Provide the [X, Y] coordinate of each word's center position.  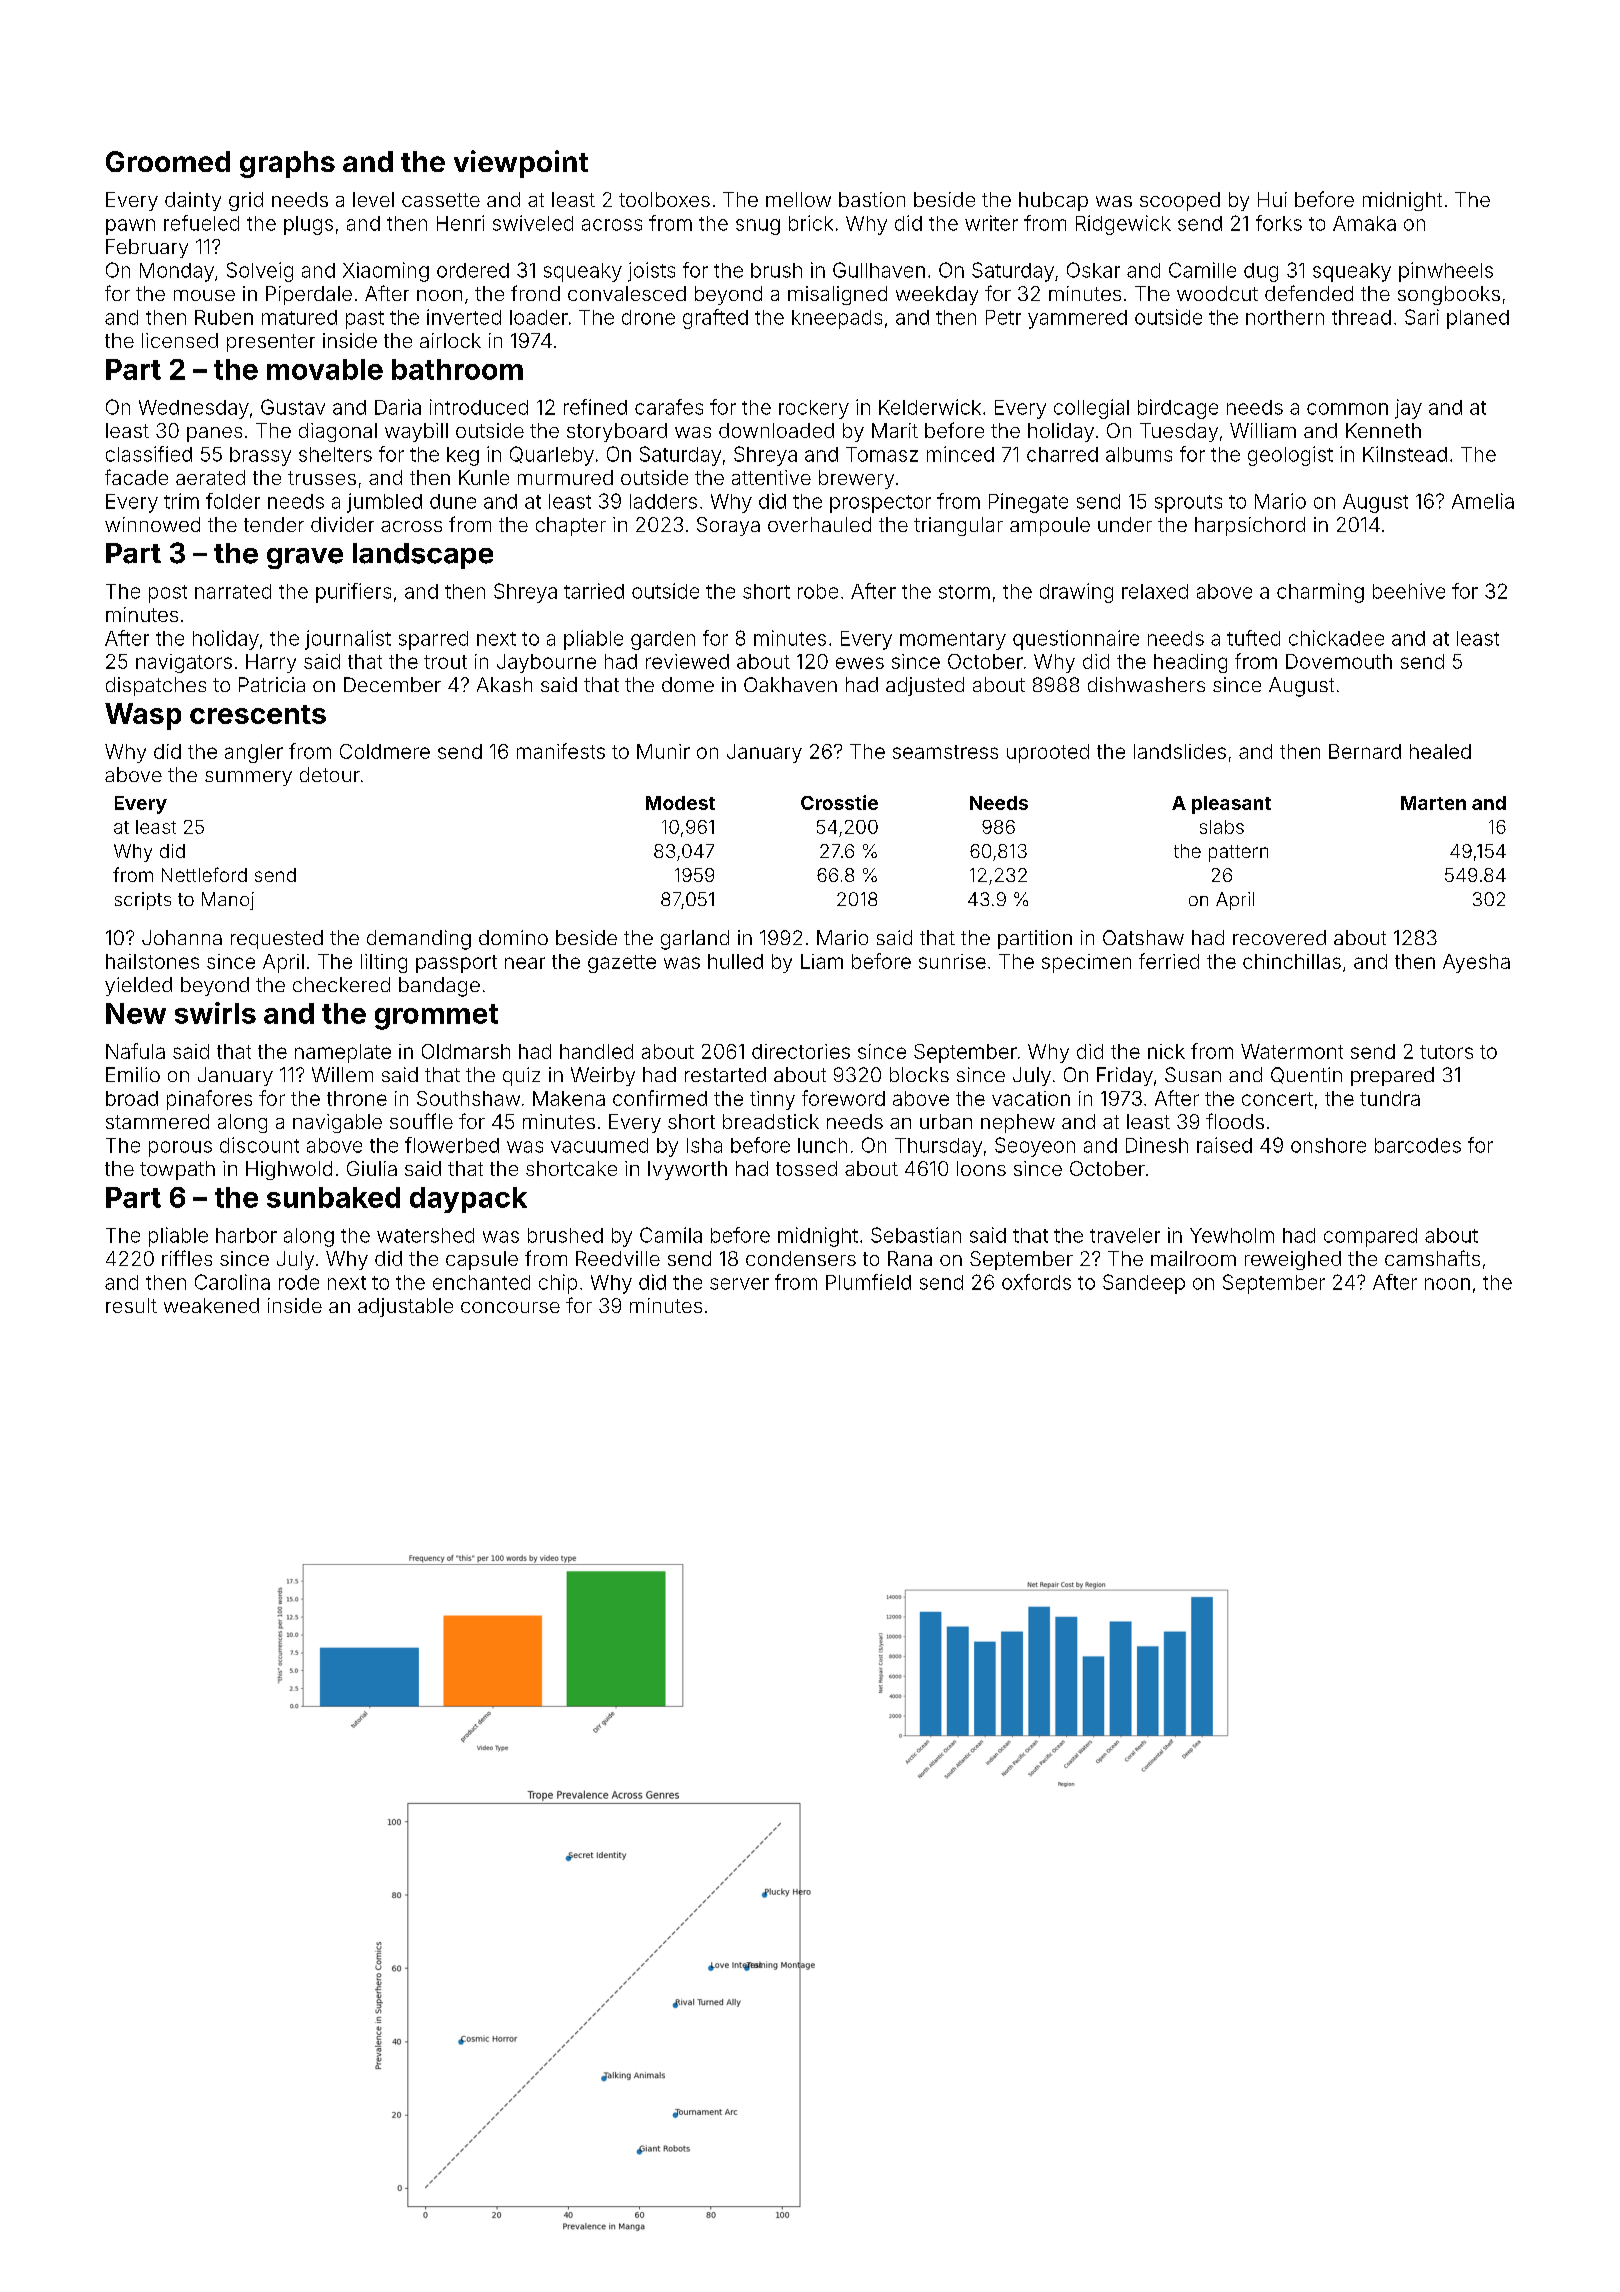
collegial [1091, 409]
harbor [246, 1235]
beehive [1409, 591]
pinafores [209, 1100]
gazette [622, 964]
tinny [772, 1100]
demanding [419, 940]
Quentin [1306, 1075]
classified [149, 454]
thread [1361, 317]
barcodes [1418, 1145]
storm [964, 592]
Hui [1272, 199]
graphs [287, 164]
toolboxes [664, 199]
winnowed [152, 524]
